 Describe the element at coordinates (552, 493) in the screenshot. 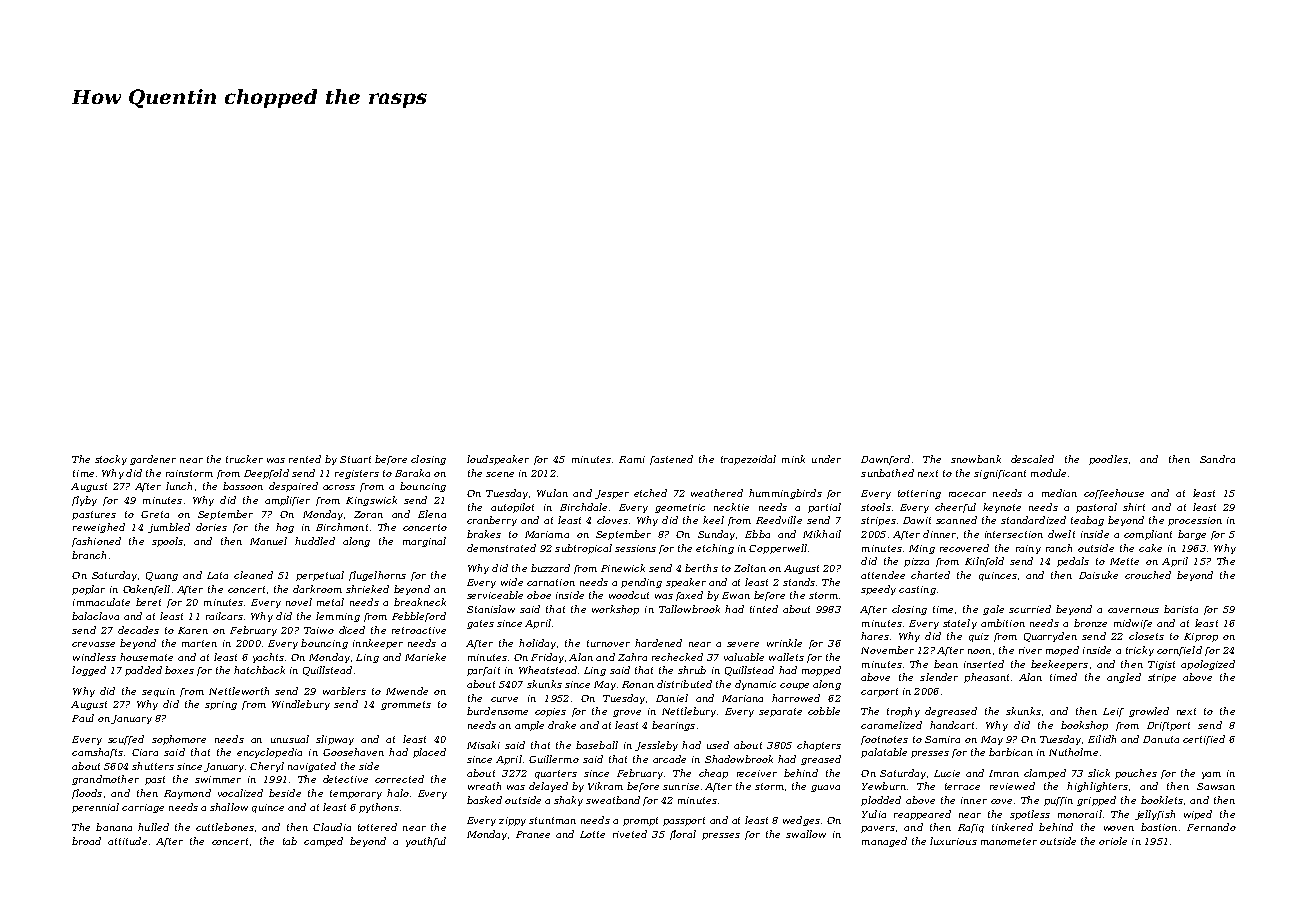

I see `Wulan` at that location.
